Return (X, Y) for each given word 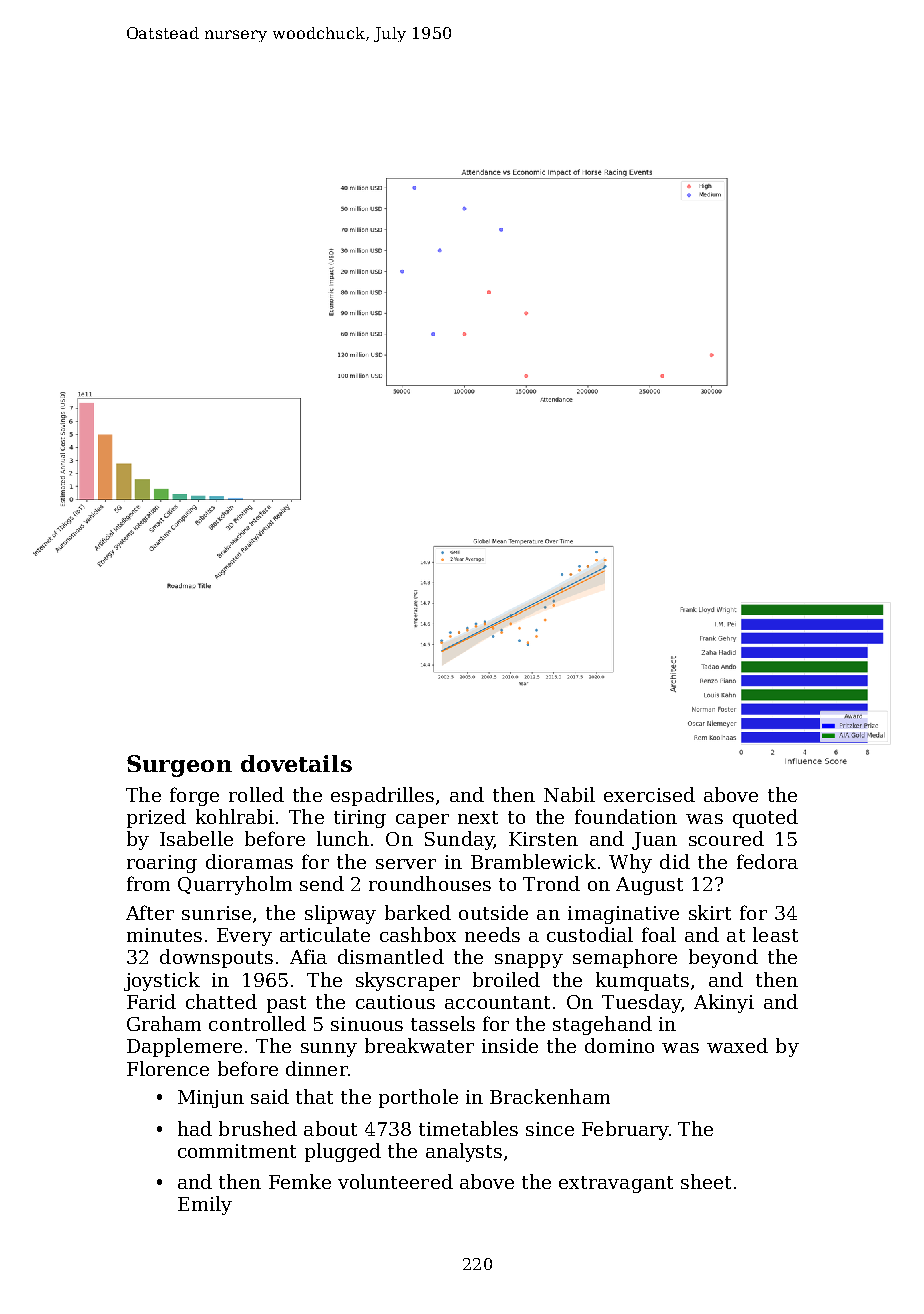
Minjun (211, 1099)
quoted (765, 818)
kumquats (642, 981)
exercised (649, 794)
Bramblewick (533, 861)
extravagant (616, 1184)
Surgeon (179, 766)
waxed (737, 1045)
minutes (164, 935)
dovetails (296, 763)
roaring (162, 864)
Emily (205, 1205)
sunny (329, 1050)
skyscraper (408, 981)
